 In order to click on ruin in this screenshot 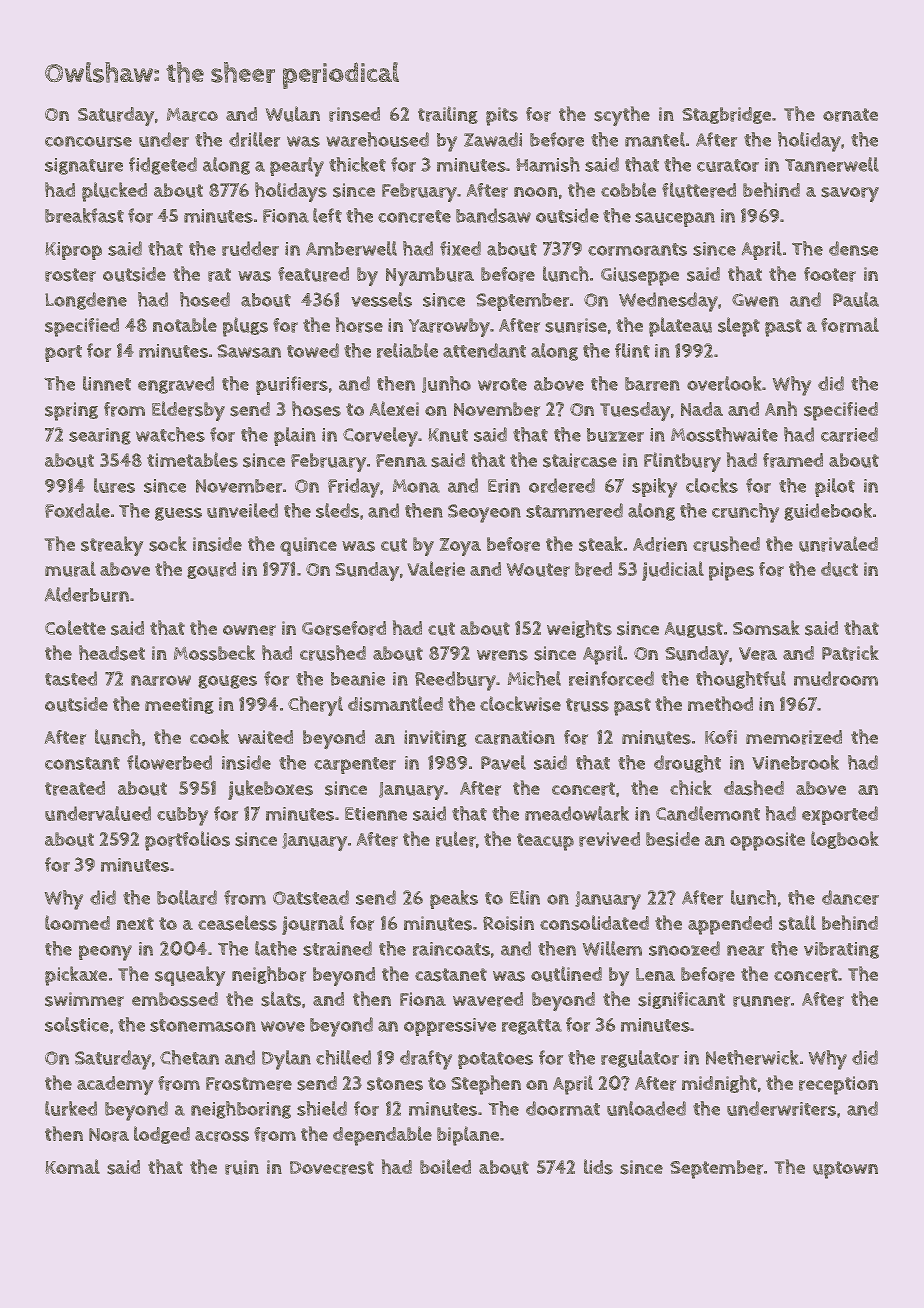, I will do `click(242, 1167)`.
